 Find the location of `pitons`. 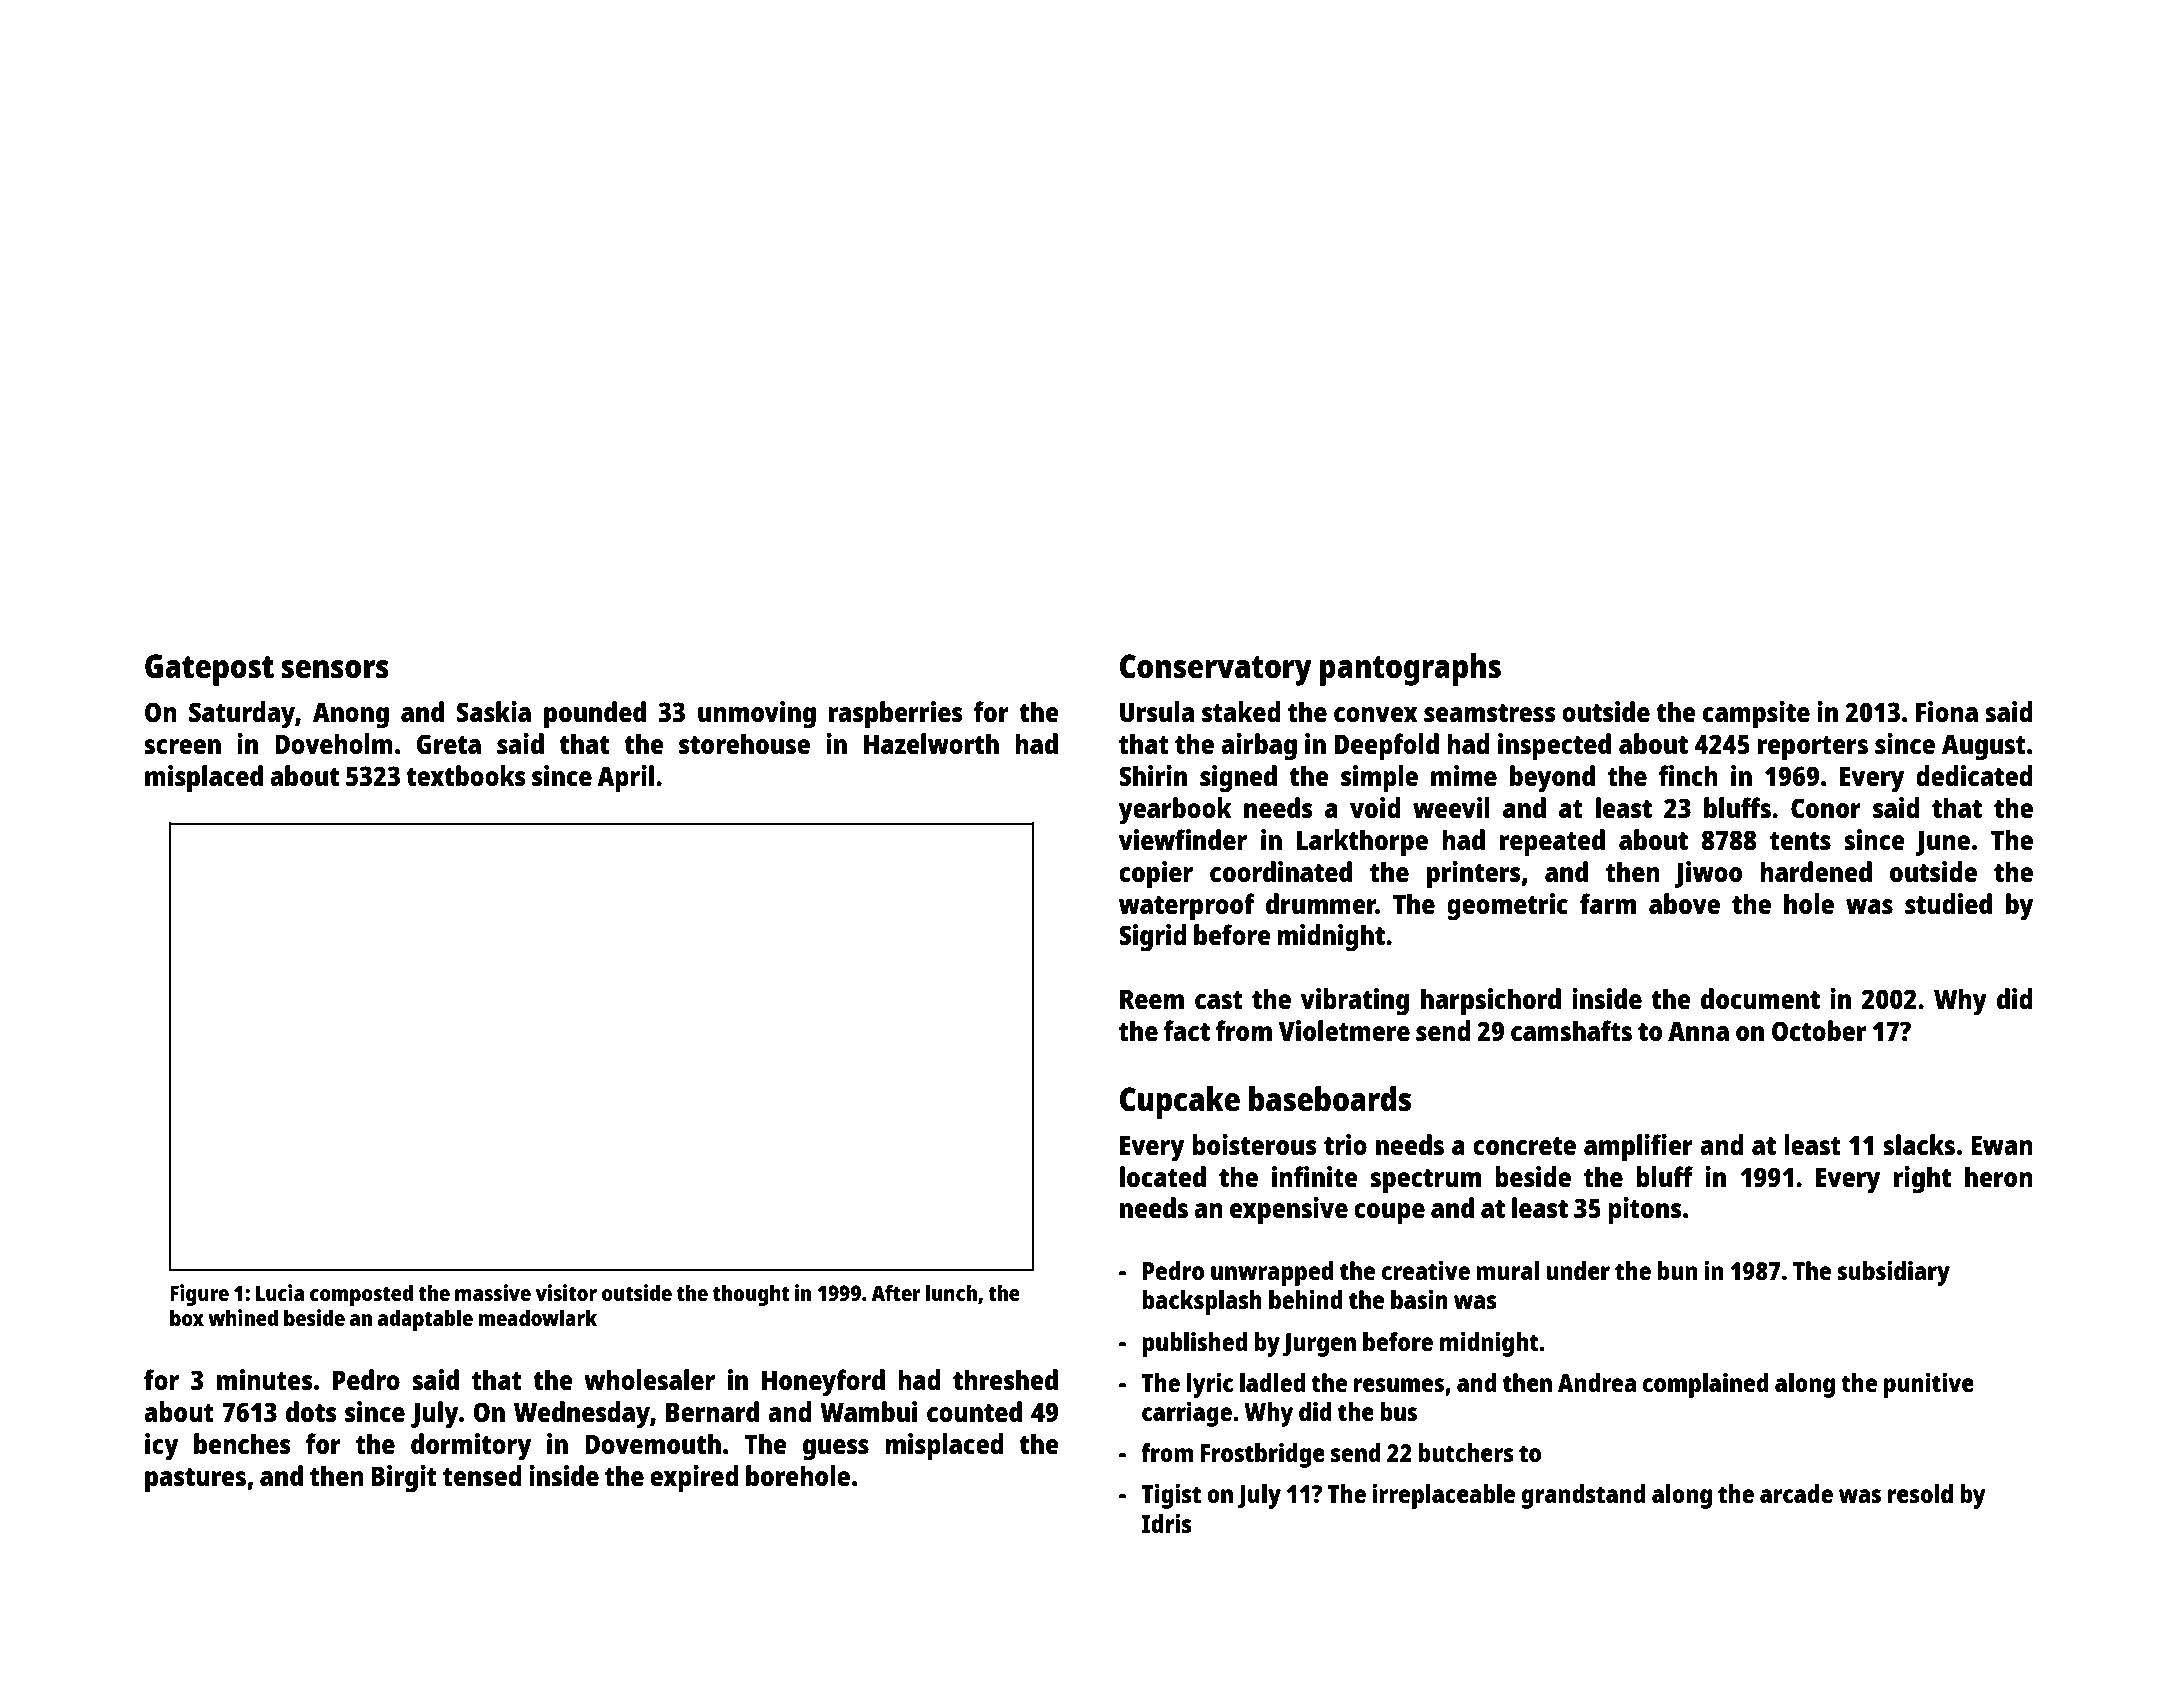

pitons is located at coordinates (1644, 1211).
